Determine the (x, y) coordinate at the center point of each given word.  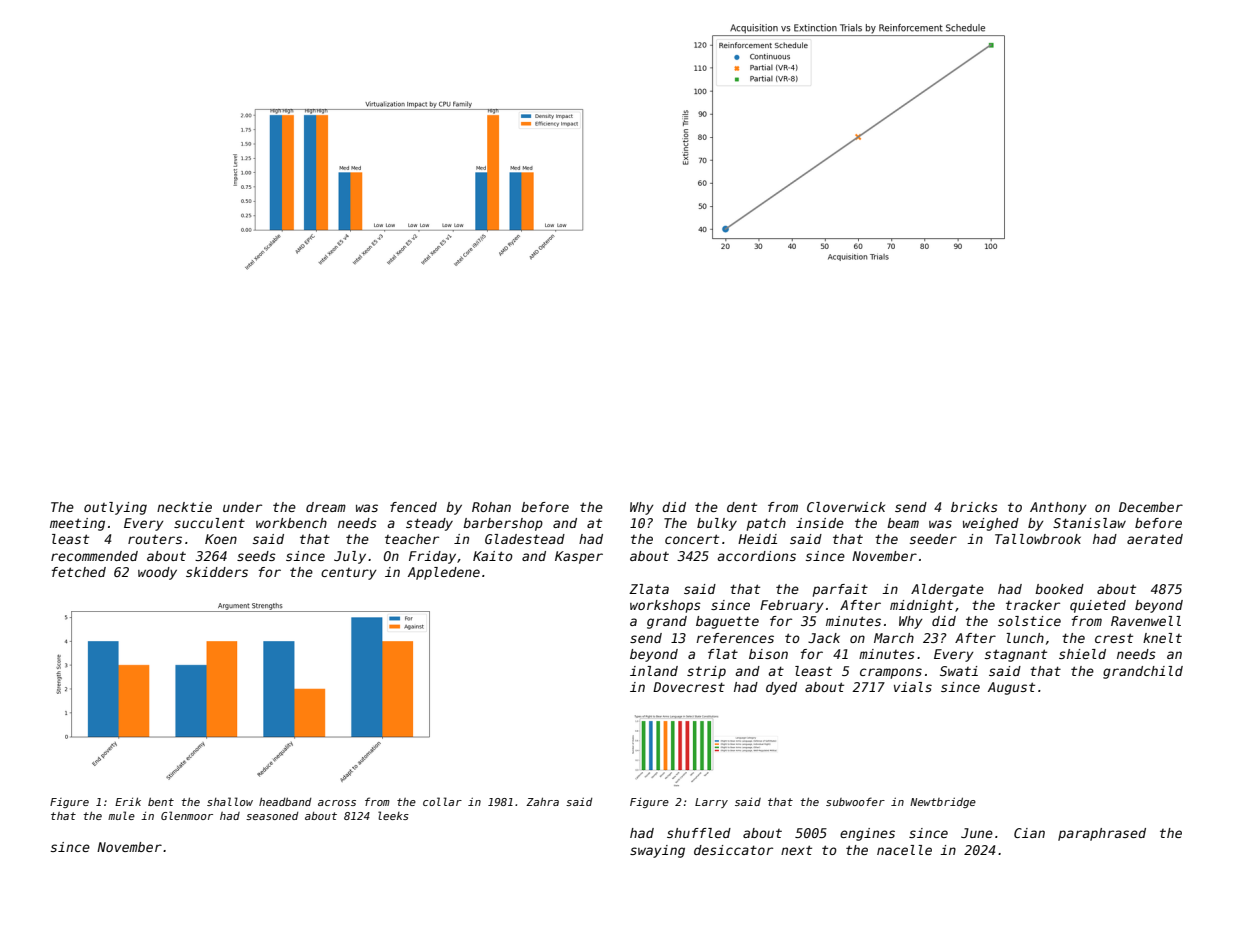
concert (692, 539)
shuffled (699, 833)
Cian (1029, 833)
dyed (781, 688)
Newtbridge (943, 803)
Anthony (1058, 508)
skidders (217, 572)
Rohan (491, 507)
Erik (128, 801)
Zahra (542, 801)
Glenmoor (187, 815)
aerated (1155, 539)
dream (326, 507)
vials (913, 687)
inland (654, 671)
